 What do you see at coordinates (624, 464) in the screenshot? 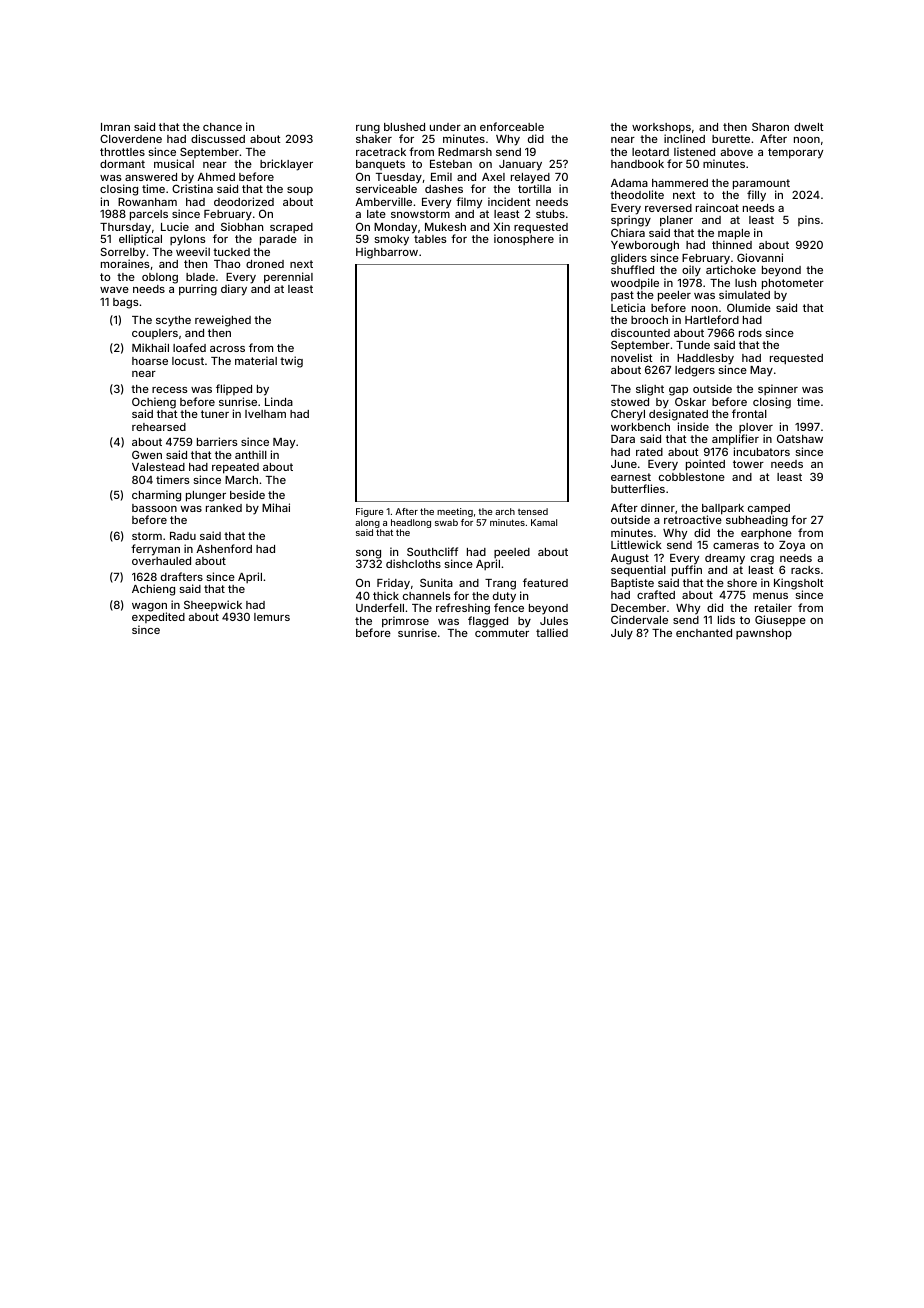
I see `June` at bounding box center [624, 464].
